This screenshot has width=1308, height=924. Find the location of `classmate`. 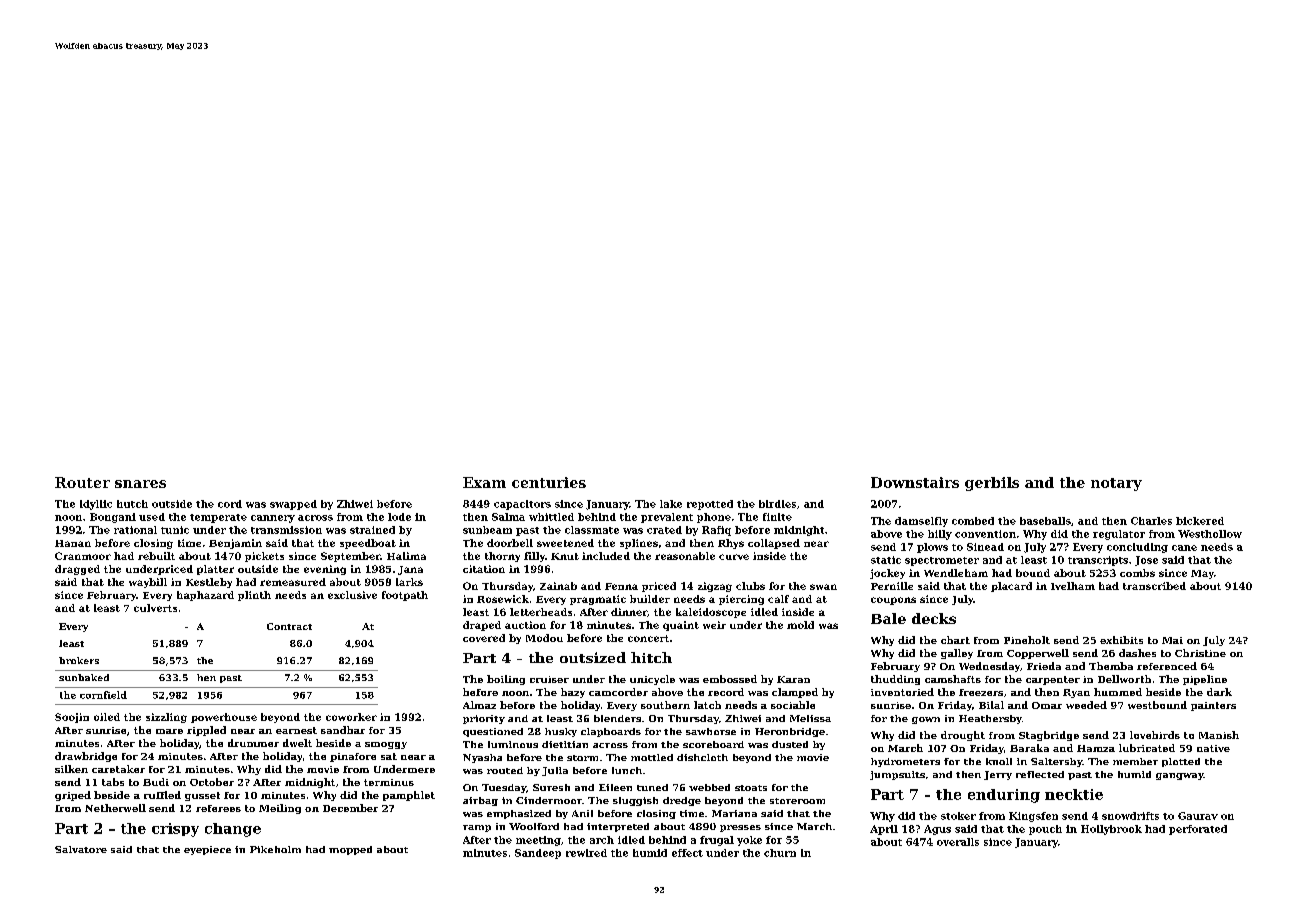

classmate is located at coordinates (592, 530).
